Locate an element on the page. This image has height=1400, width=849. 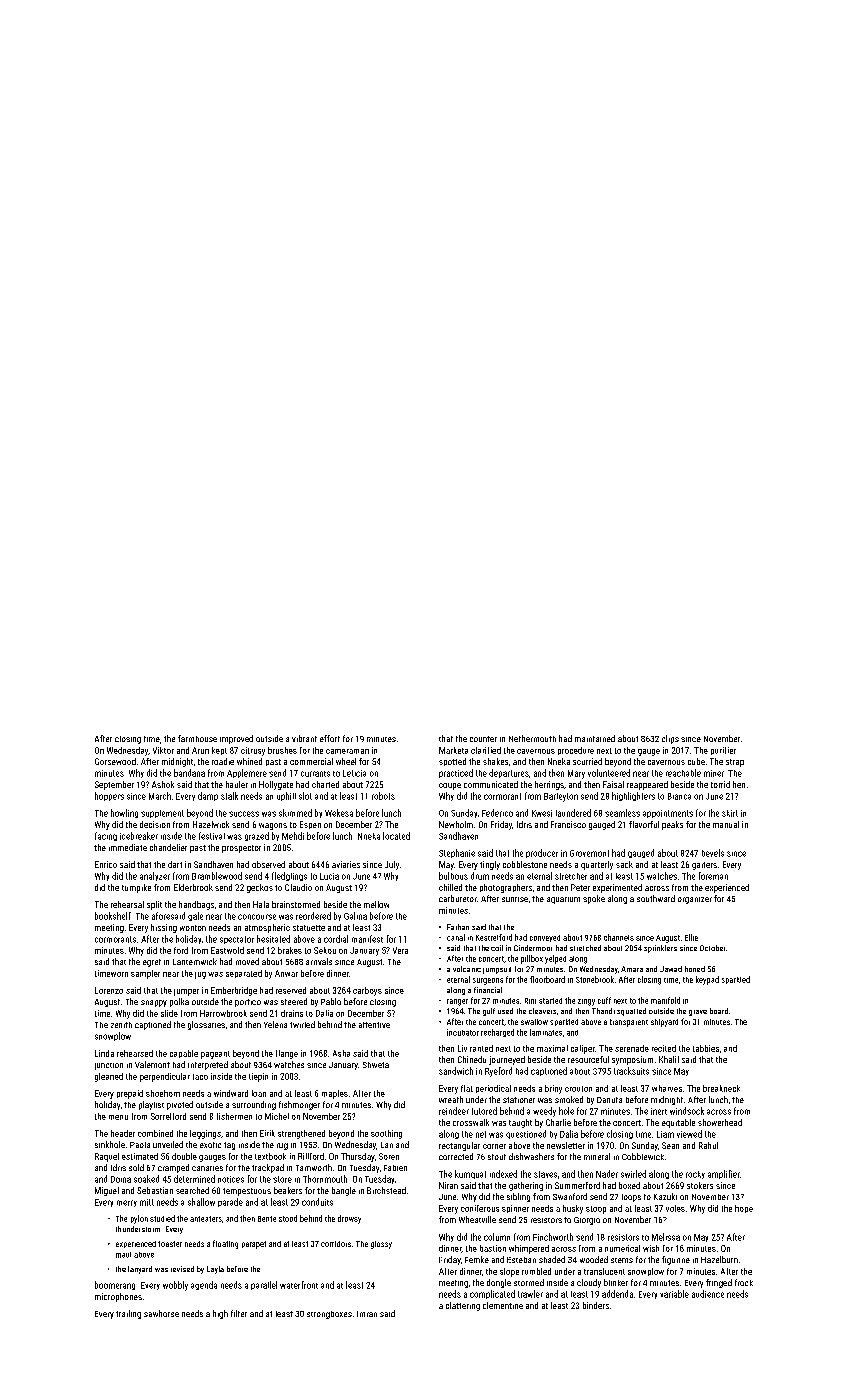
filter is located at coordinates (239, 1313).
